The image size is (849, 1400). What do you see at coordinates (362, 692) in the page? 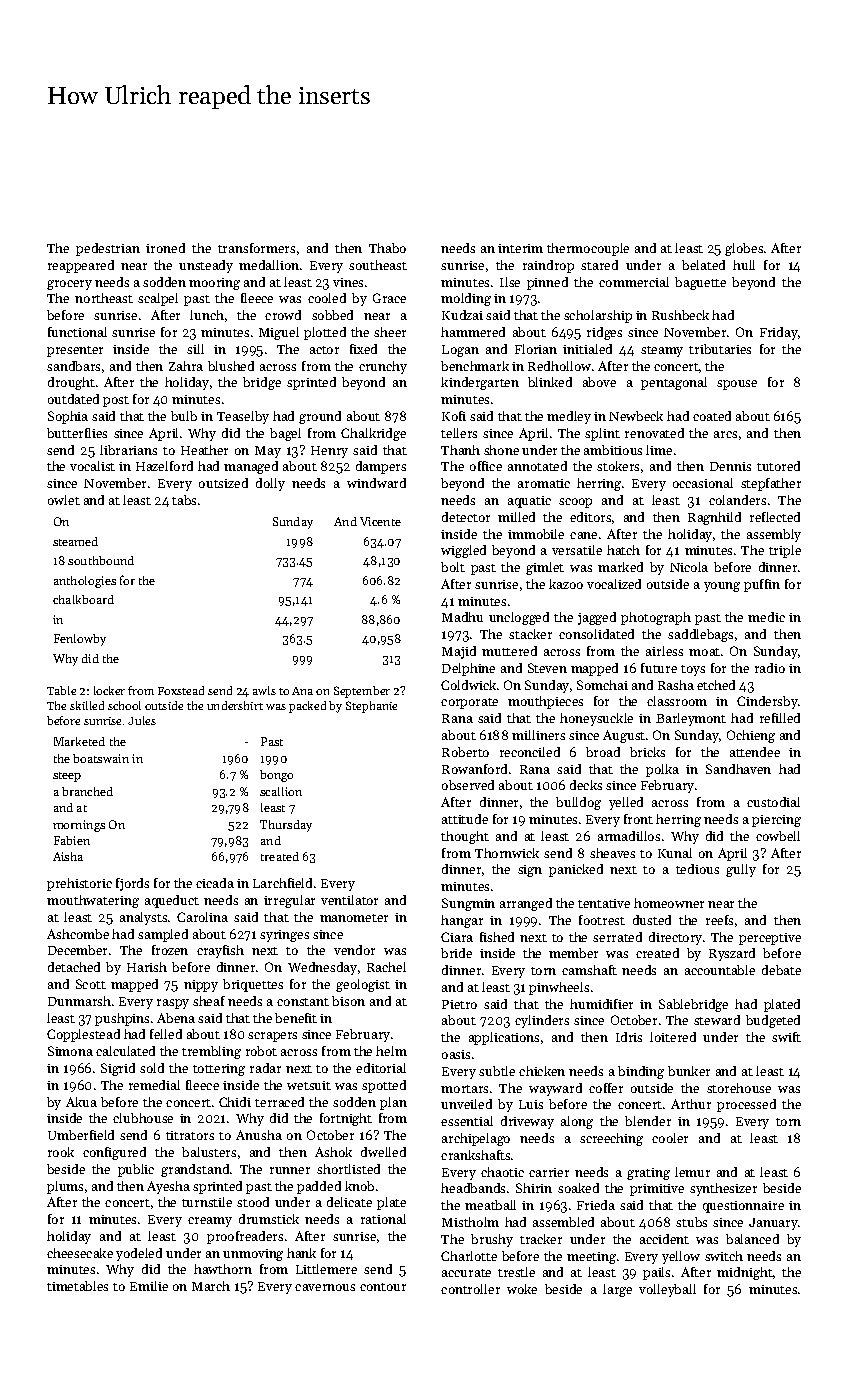
I see `September` at bounding box center [362, 692].
